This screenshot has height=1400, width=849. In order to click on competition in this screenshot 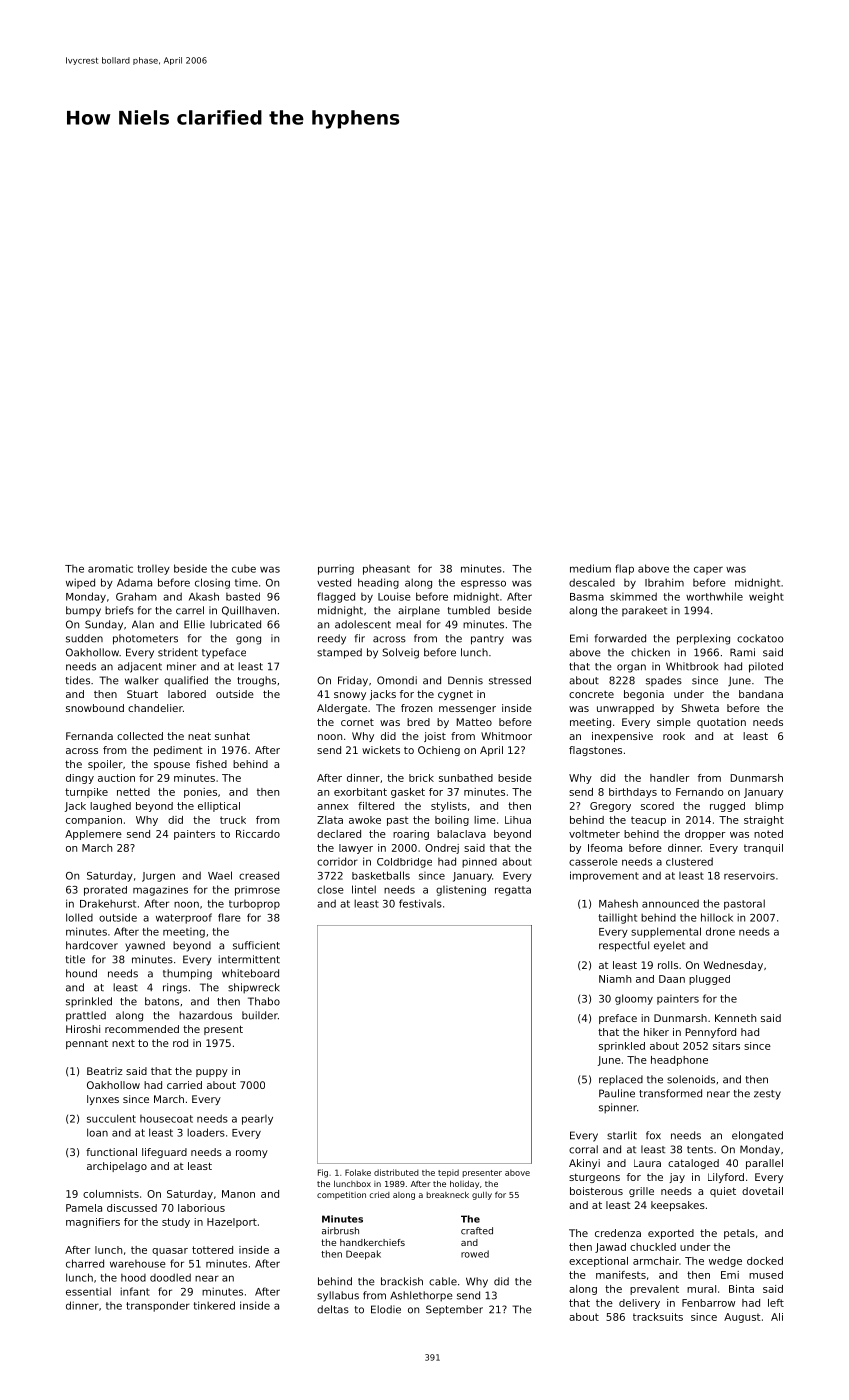, I will do `click(341, 1196)`.
